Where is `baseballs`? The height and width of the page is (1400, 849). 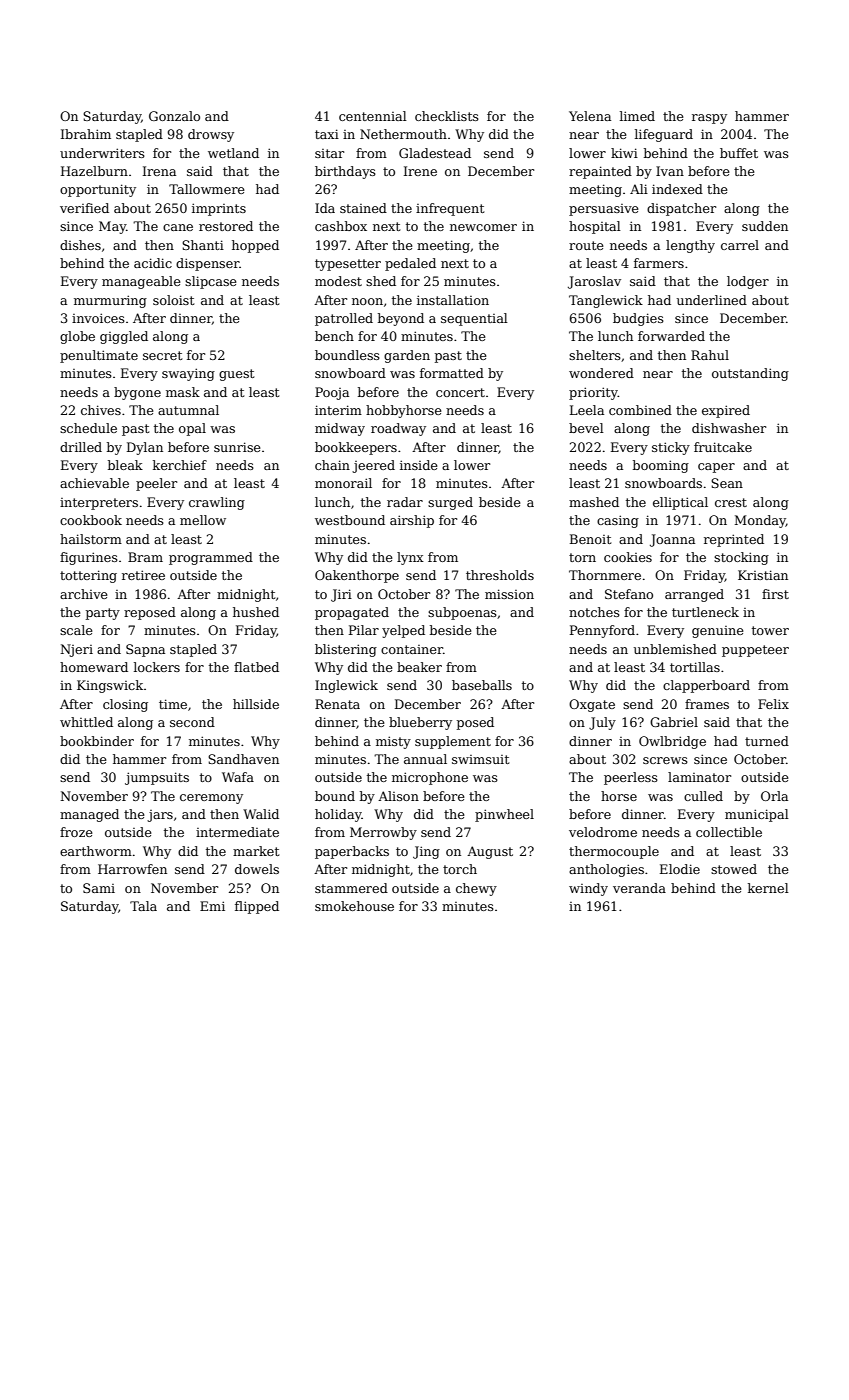
baseballs is located at coordinates (482, 685).
